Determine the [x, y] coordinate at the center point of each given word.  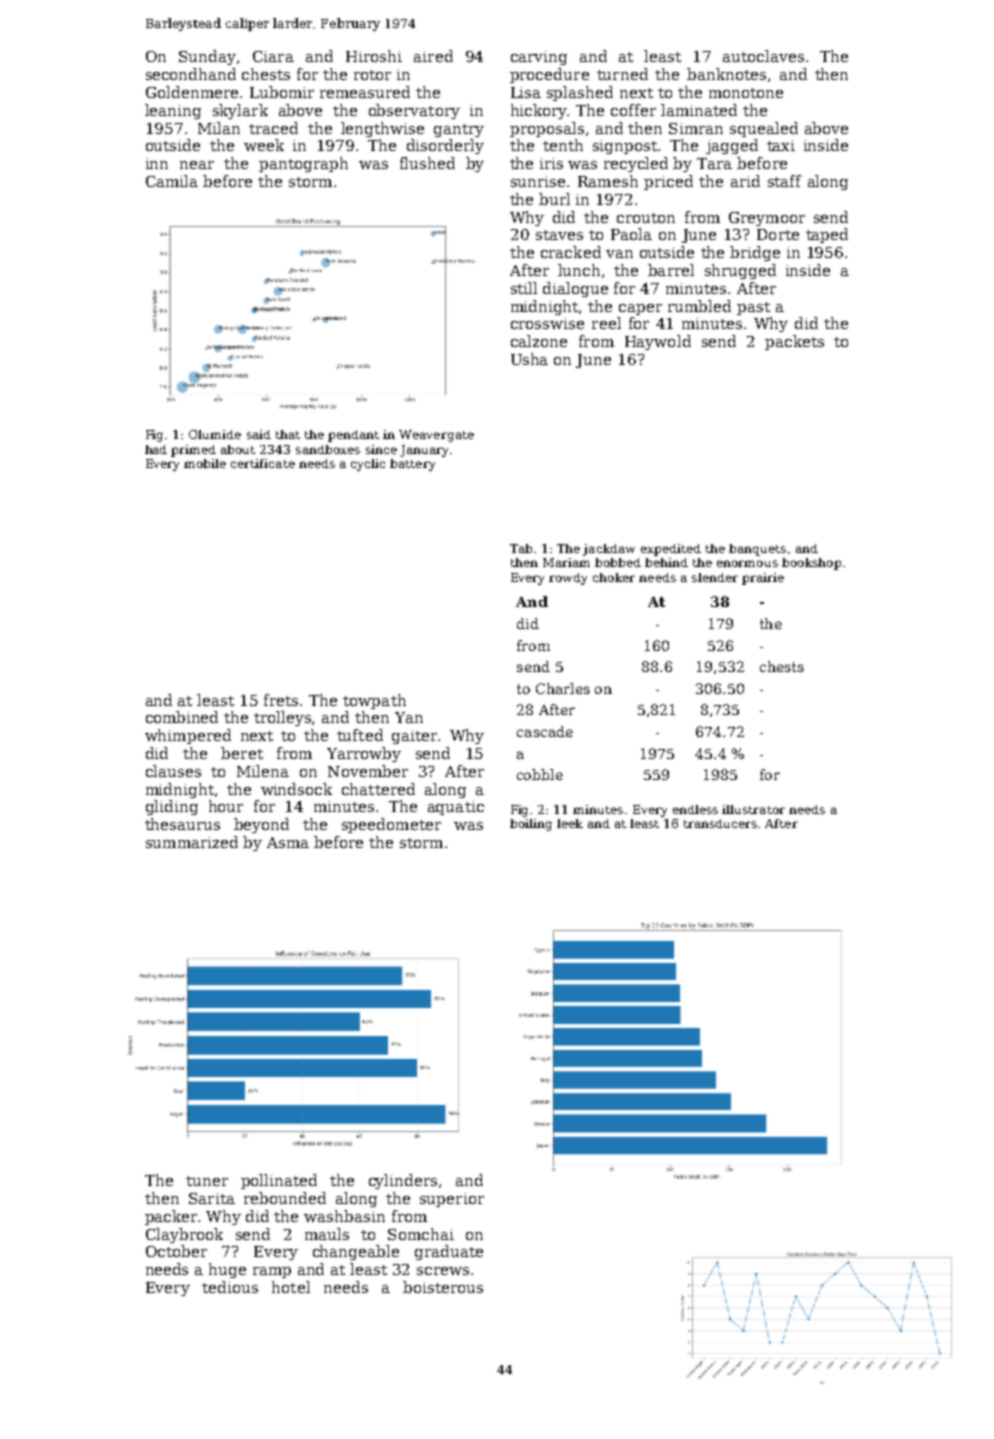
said [259, 434]
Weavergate [436, 436]
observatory [414, 111]
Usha [529, 359]
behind [666, 562]
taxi [781, 145]
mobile [205, 463]
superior [452, 1200]
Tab [521, 548]
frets [281, 700]
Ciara [273, 56]
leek [570, 823]
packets [794, 342]
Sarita [212, 1198]
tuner [207, 1181]
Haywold [658, 342]
